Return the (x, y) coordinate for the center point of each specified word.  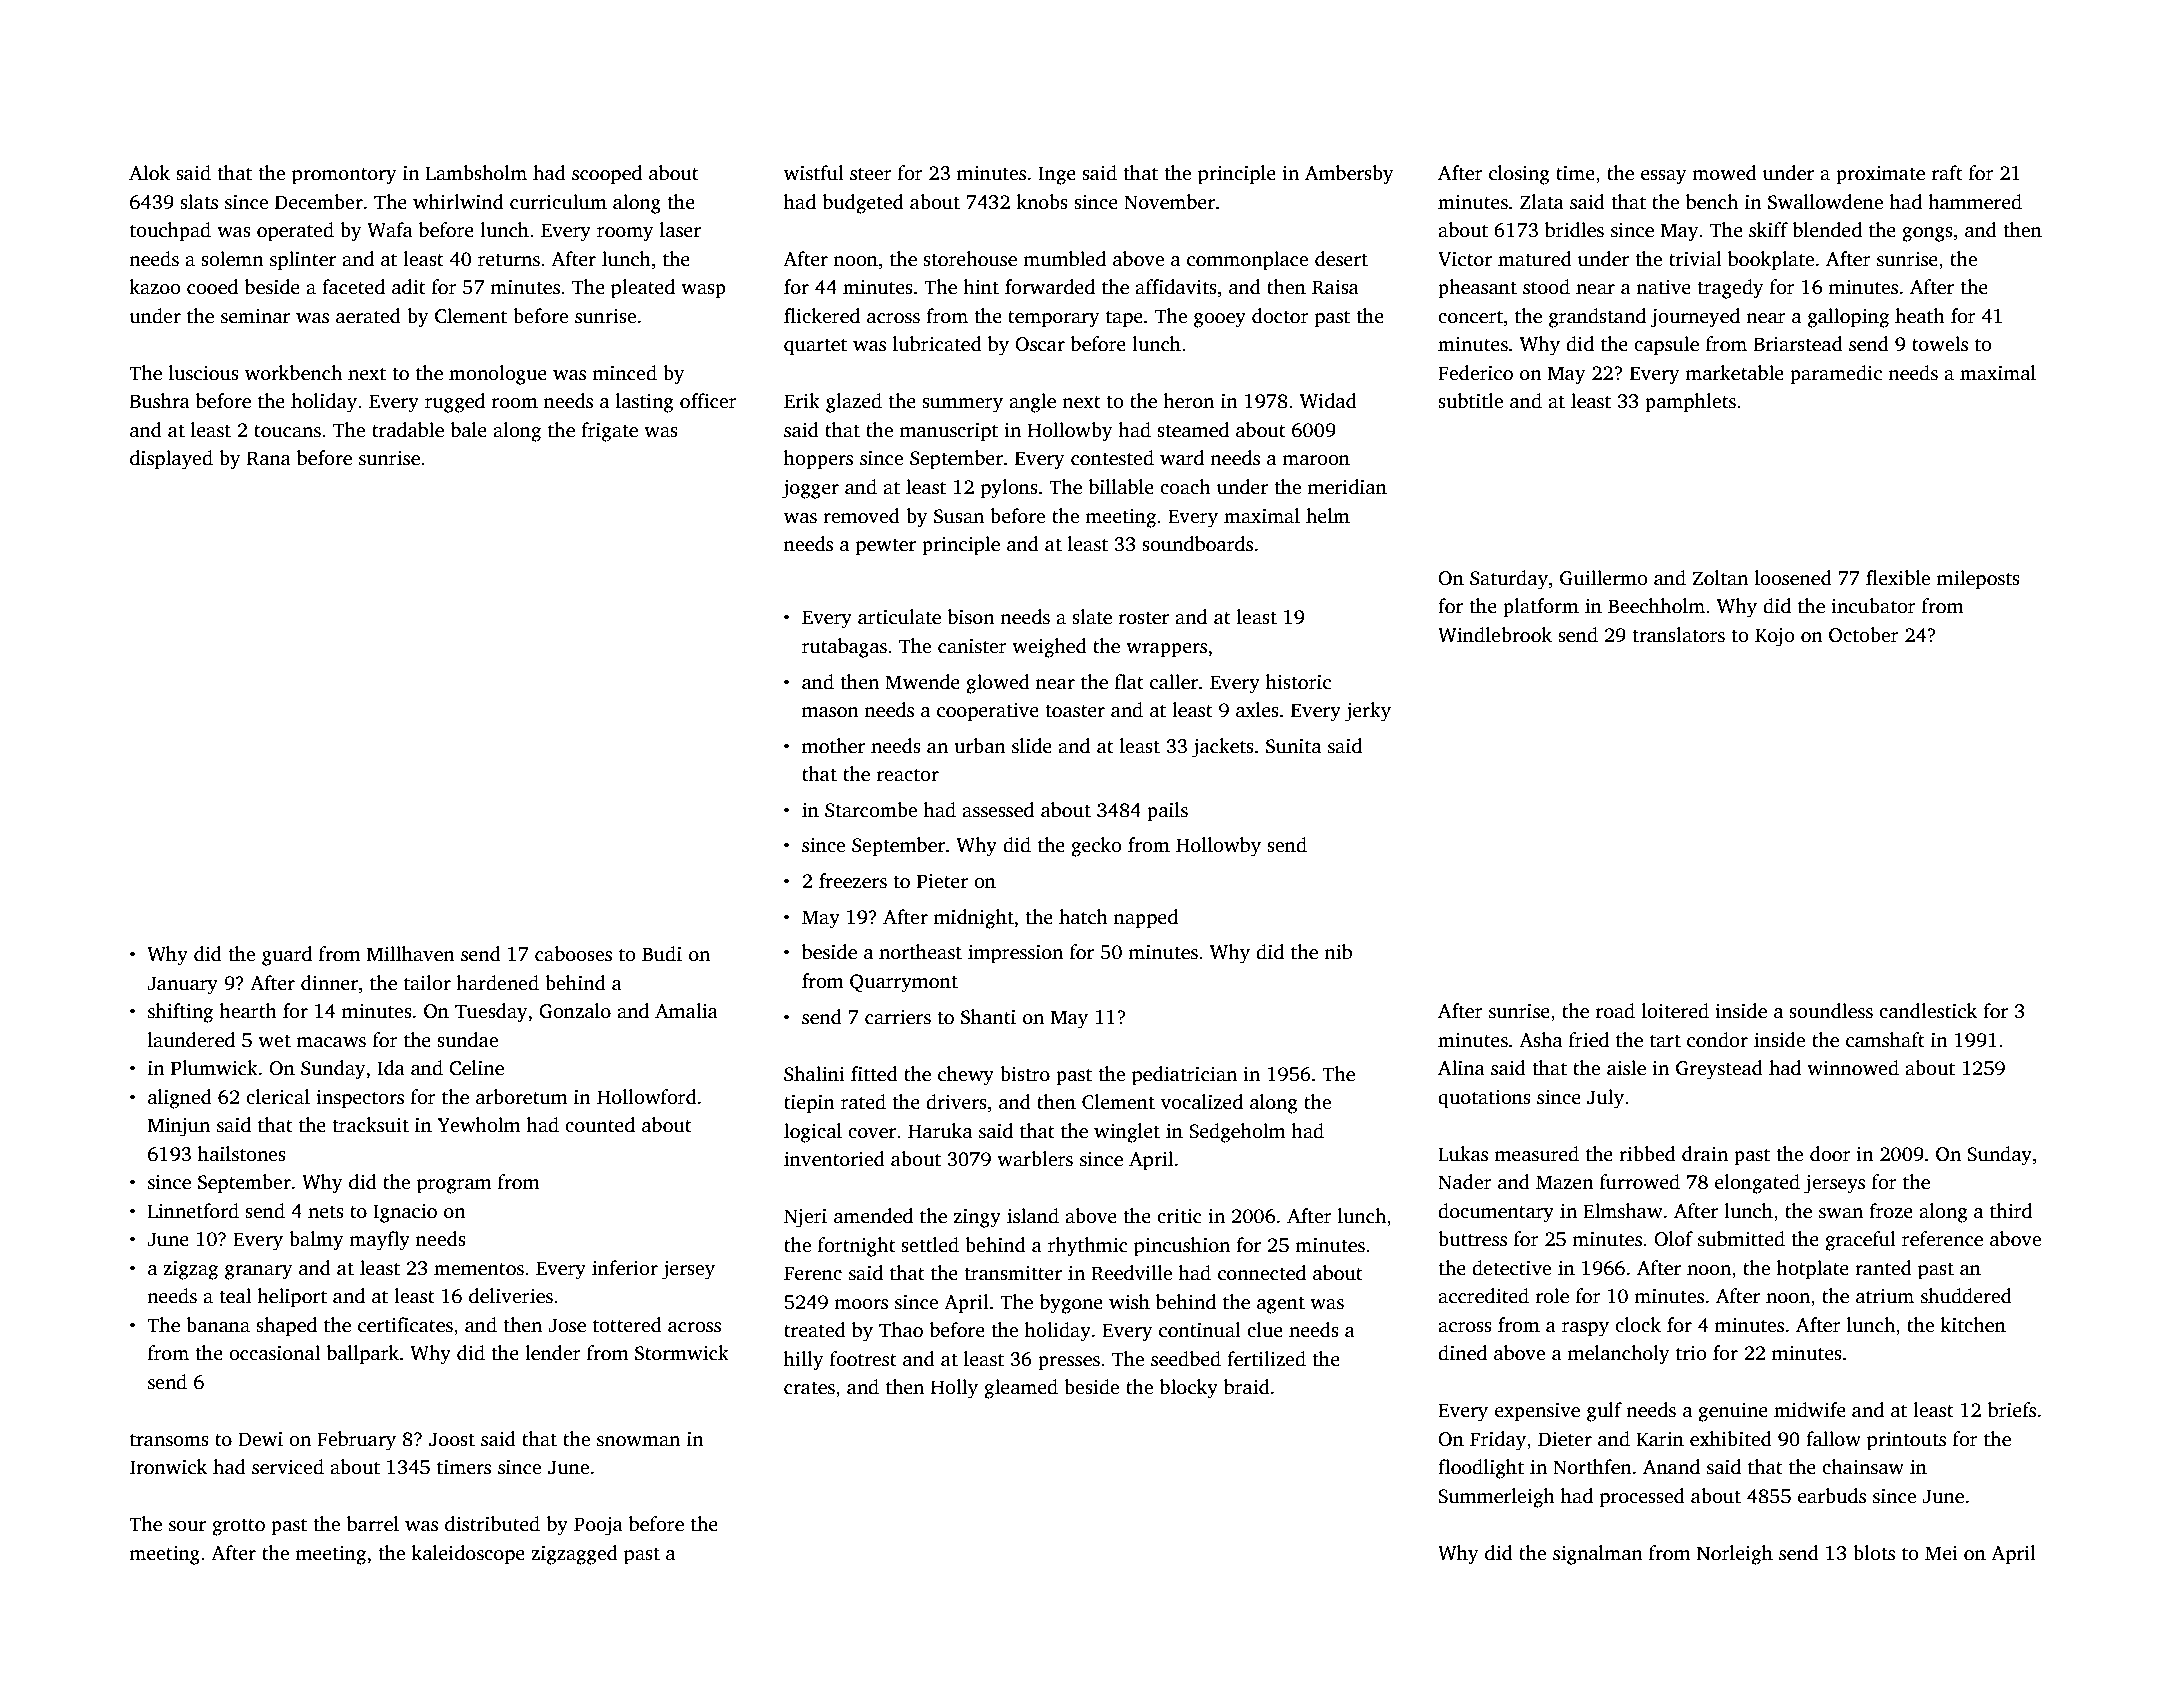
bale (468, 430)
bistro (1025, 1074)
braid (1247, 1387)
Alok (149, 173)
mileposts (1978, 580)
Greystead (1719, 1070)
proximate (1880, 175)
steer (871, 174)
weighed (1049, 648)
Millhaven (411, 954)
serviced (288, 1467)
